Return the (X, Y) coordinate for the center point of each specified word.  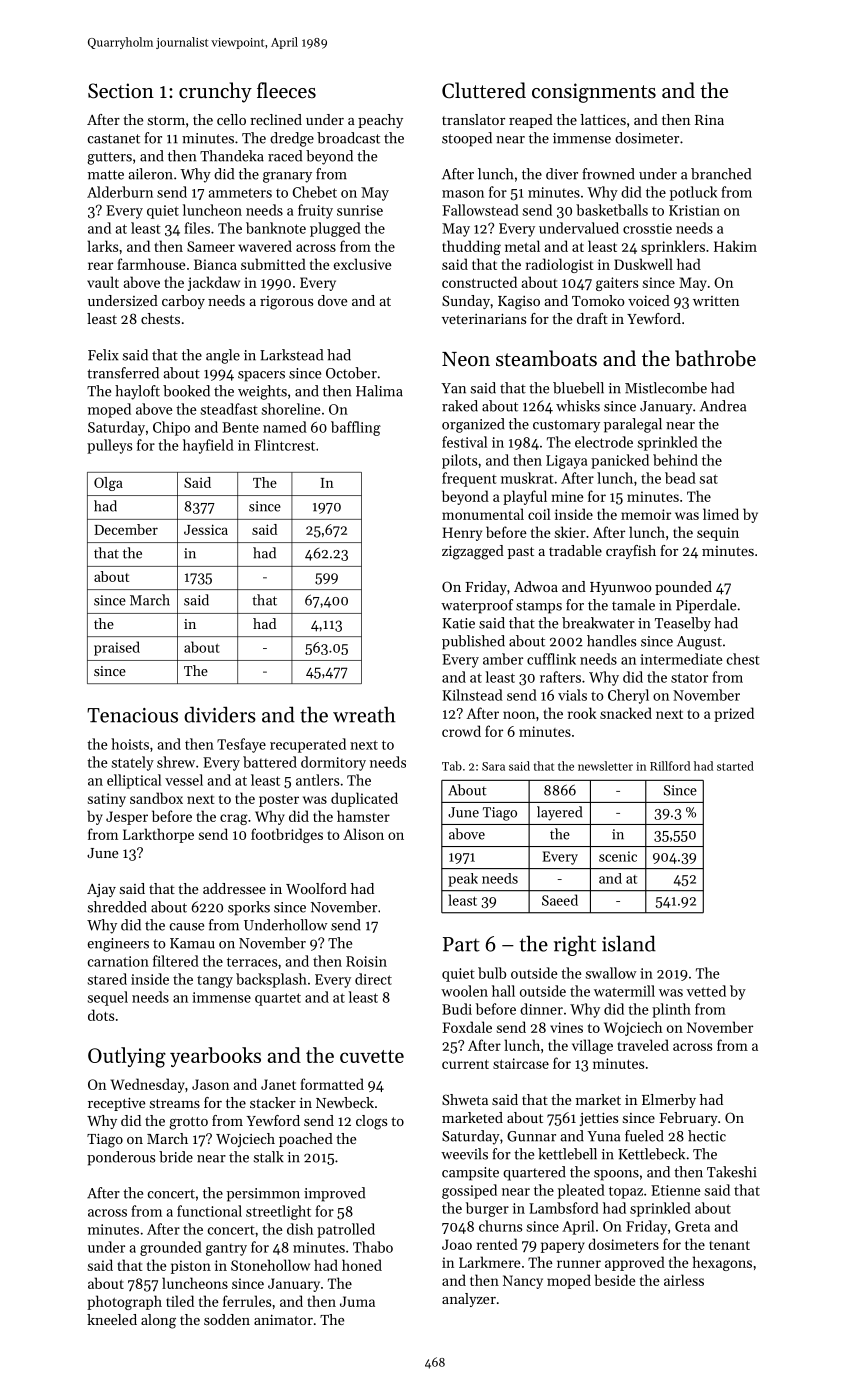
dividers (220, 714)
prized (734, 714)
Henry (462, 534)
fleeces (286, 90)
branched (721, 174)
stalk (269, 1157)
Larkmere (490, 1262)
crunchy (215, 92)
